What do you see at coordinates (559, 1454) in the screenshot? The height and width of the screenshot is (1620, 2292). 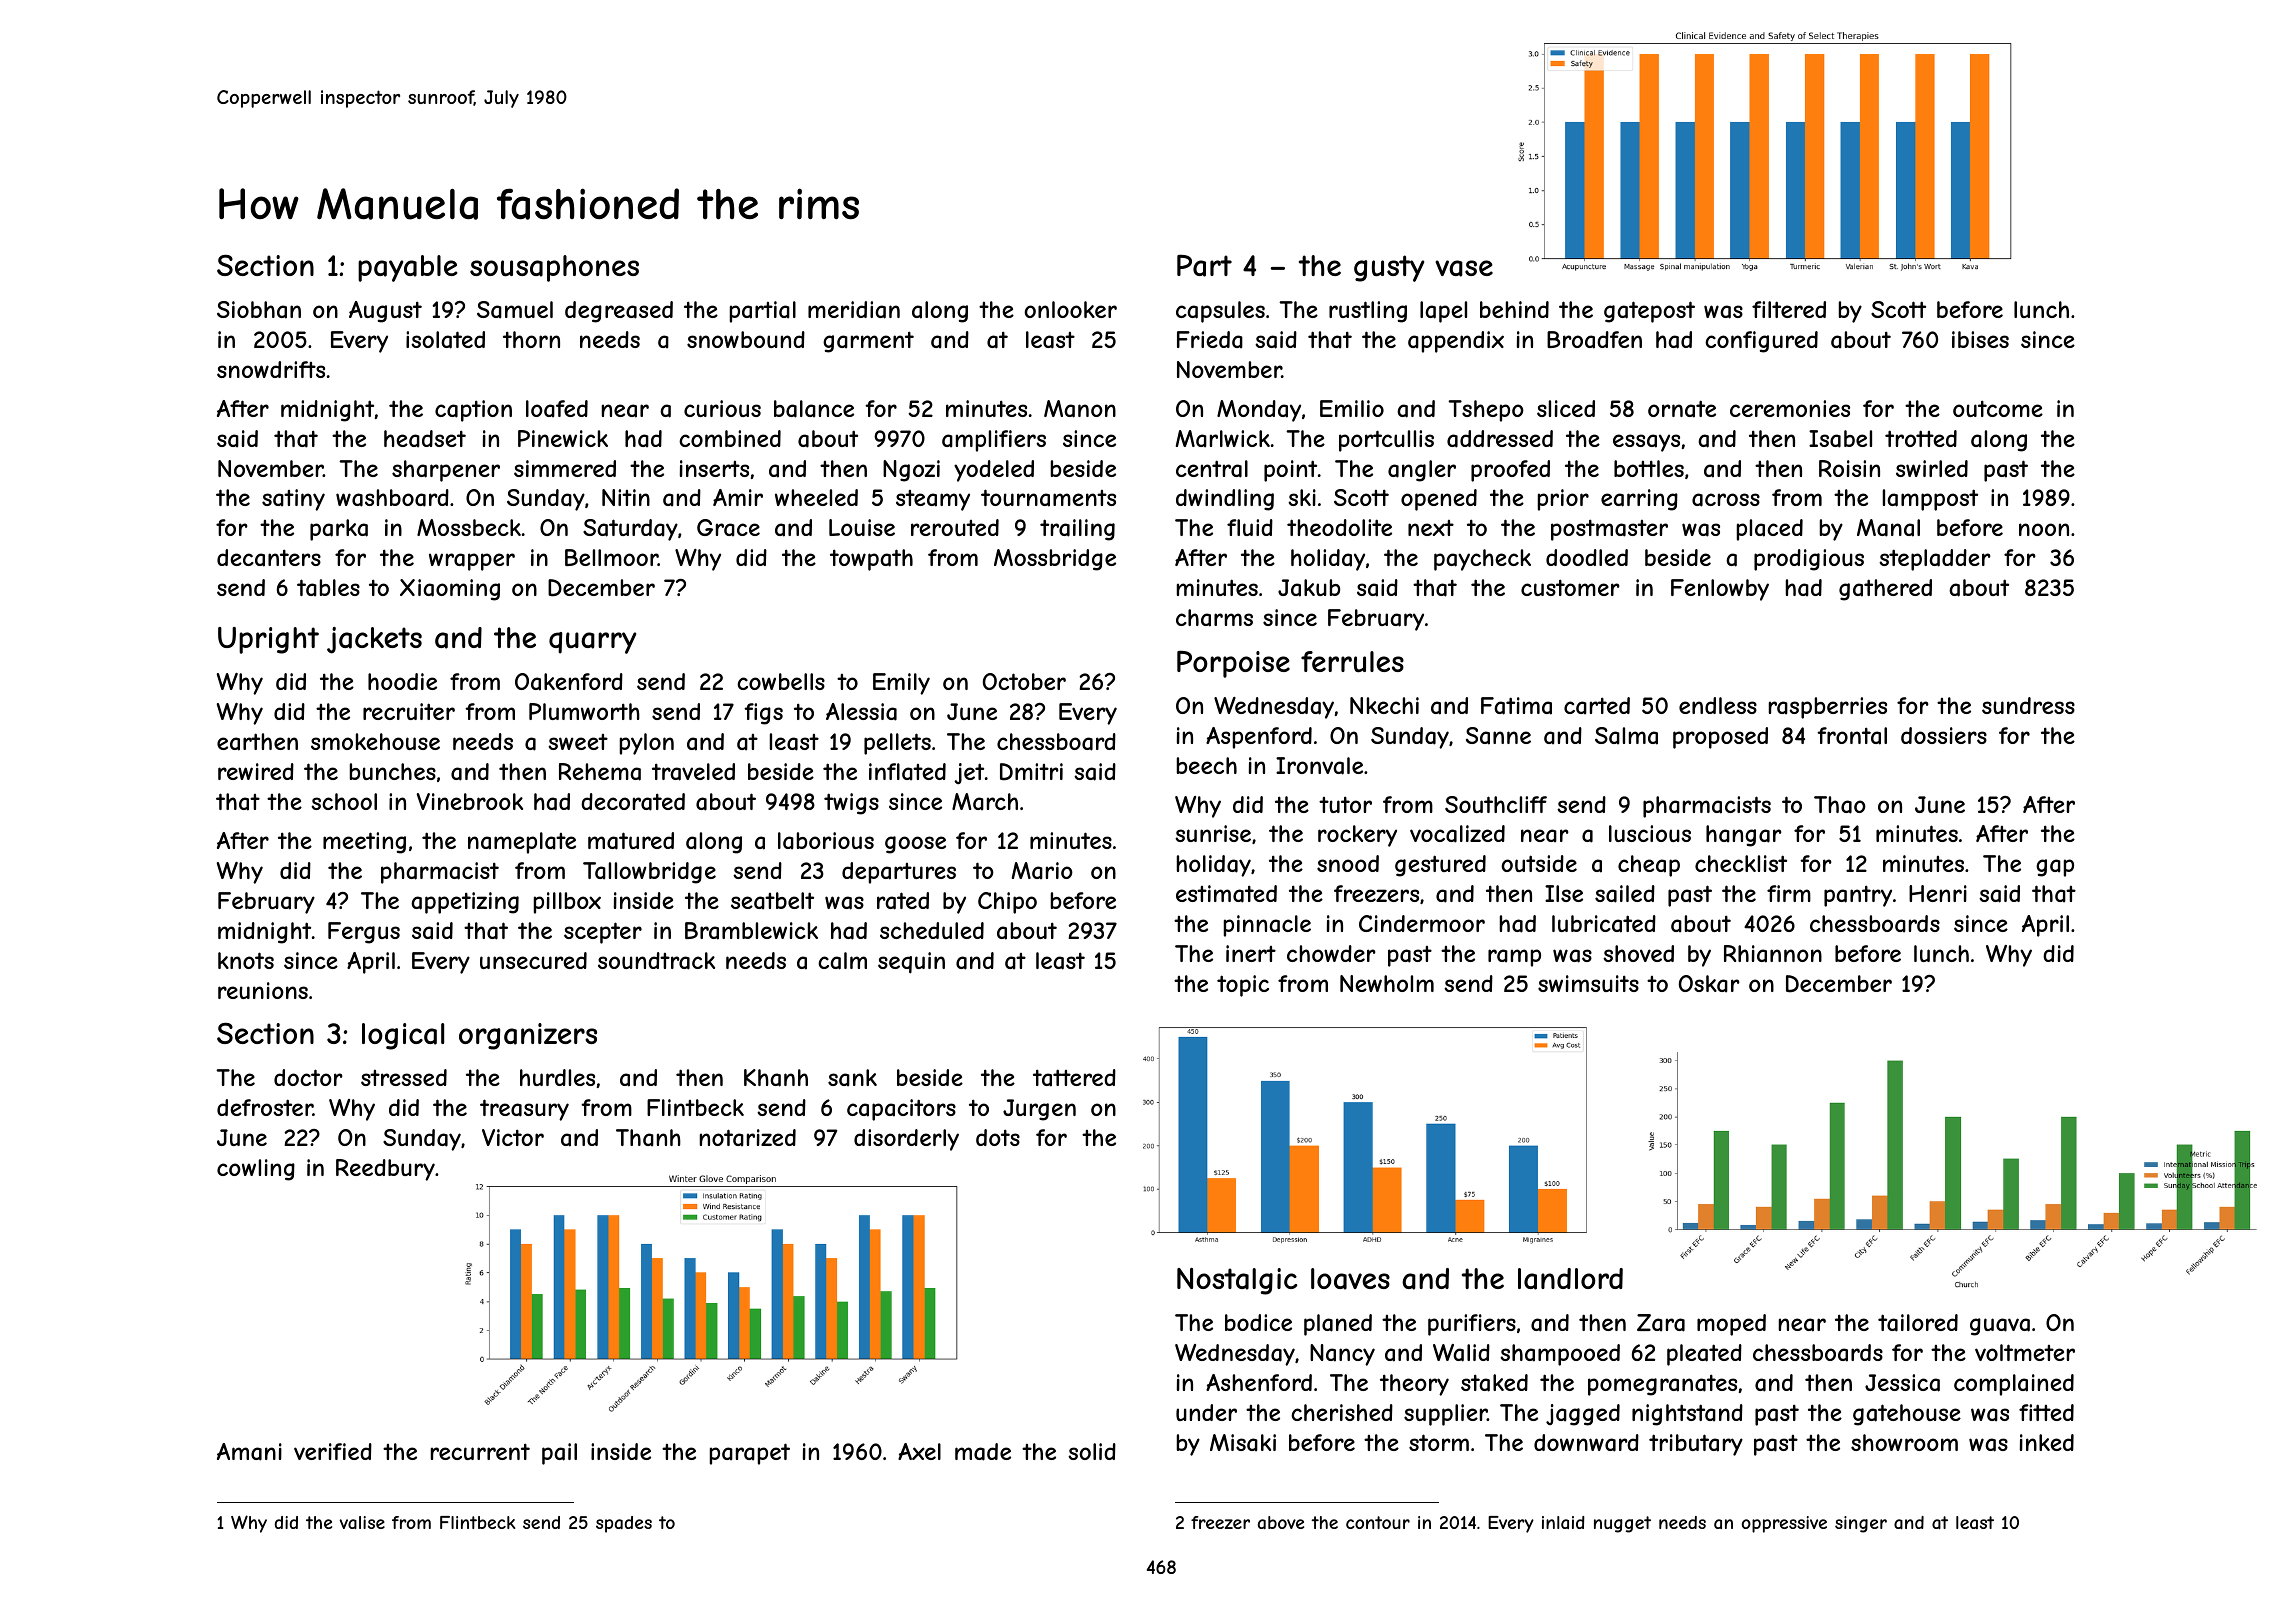 I see `pail` at bounding box center [559, 1454].
